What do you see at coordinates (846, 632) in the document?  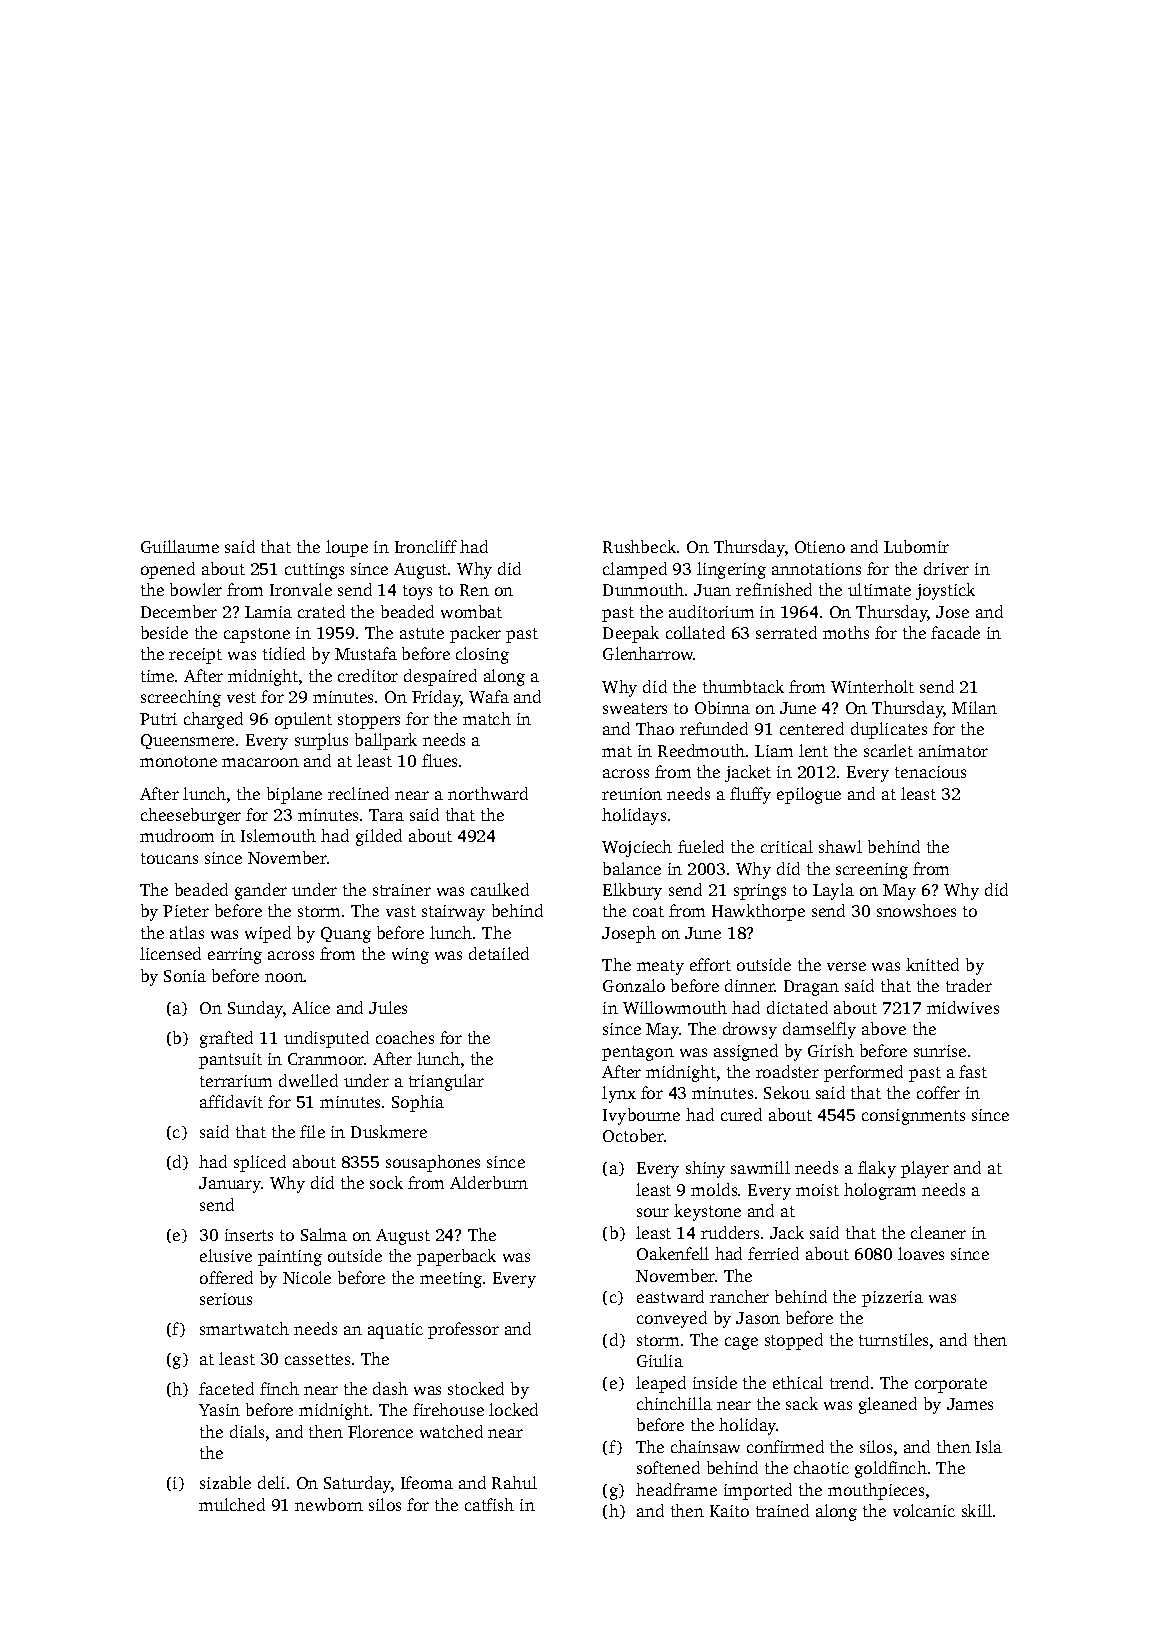 I see `moths` at bounding box center [846, 632].
